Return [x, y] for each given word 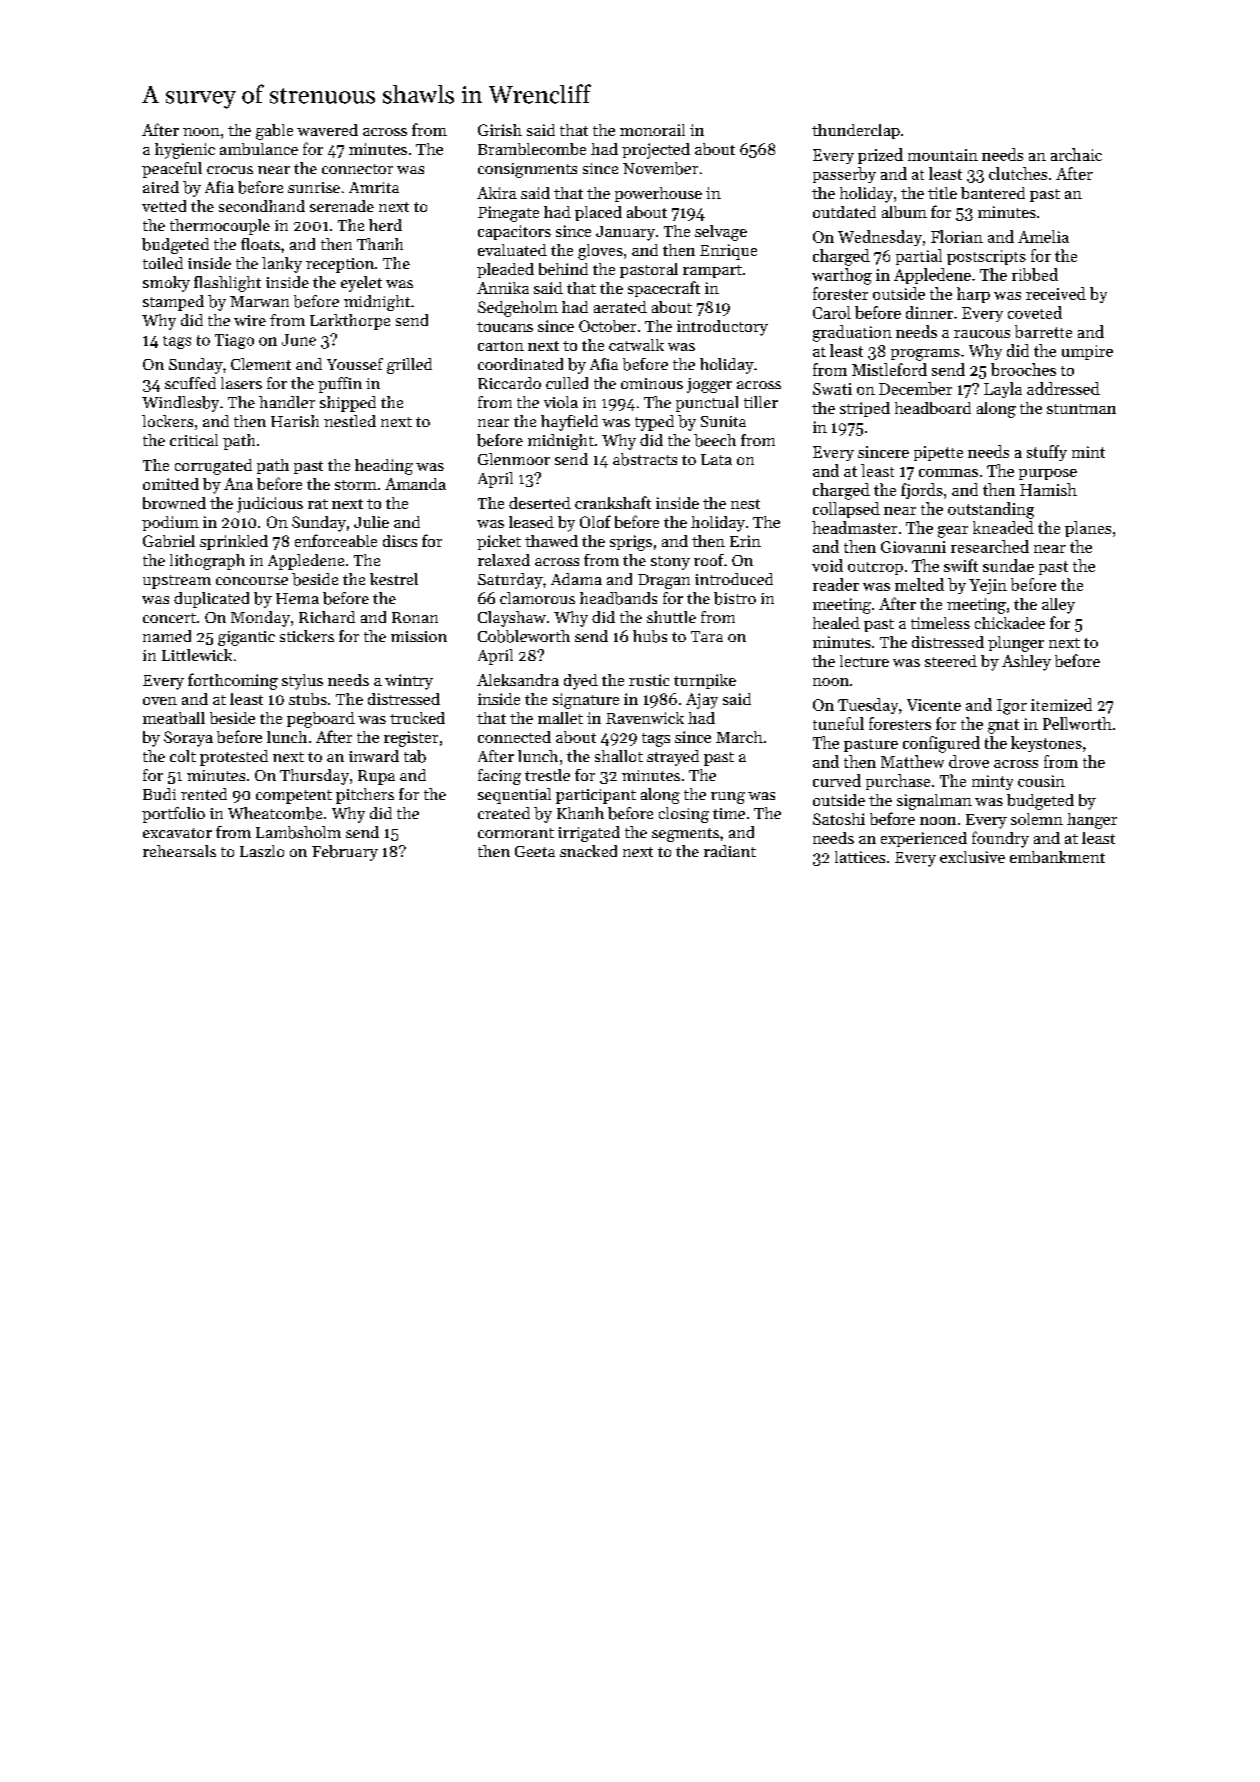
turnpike [705, 681]
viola [561, 402]
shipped [348, 404]
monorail [652, 130]
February [345, 853]
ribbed [1035, 274]
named [167, 636]
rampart [712, 271]
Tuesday [868, 706]
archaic [1076, 154]
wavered [327, 130]
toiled [163, 263]
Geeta [535, 851]
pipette [938, 453]
